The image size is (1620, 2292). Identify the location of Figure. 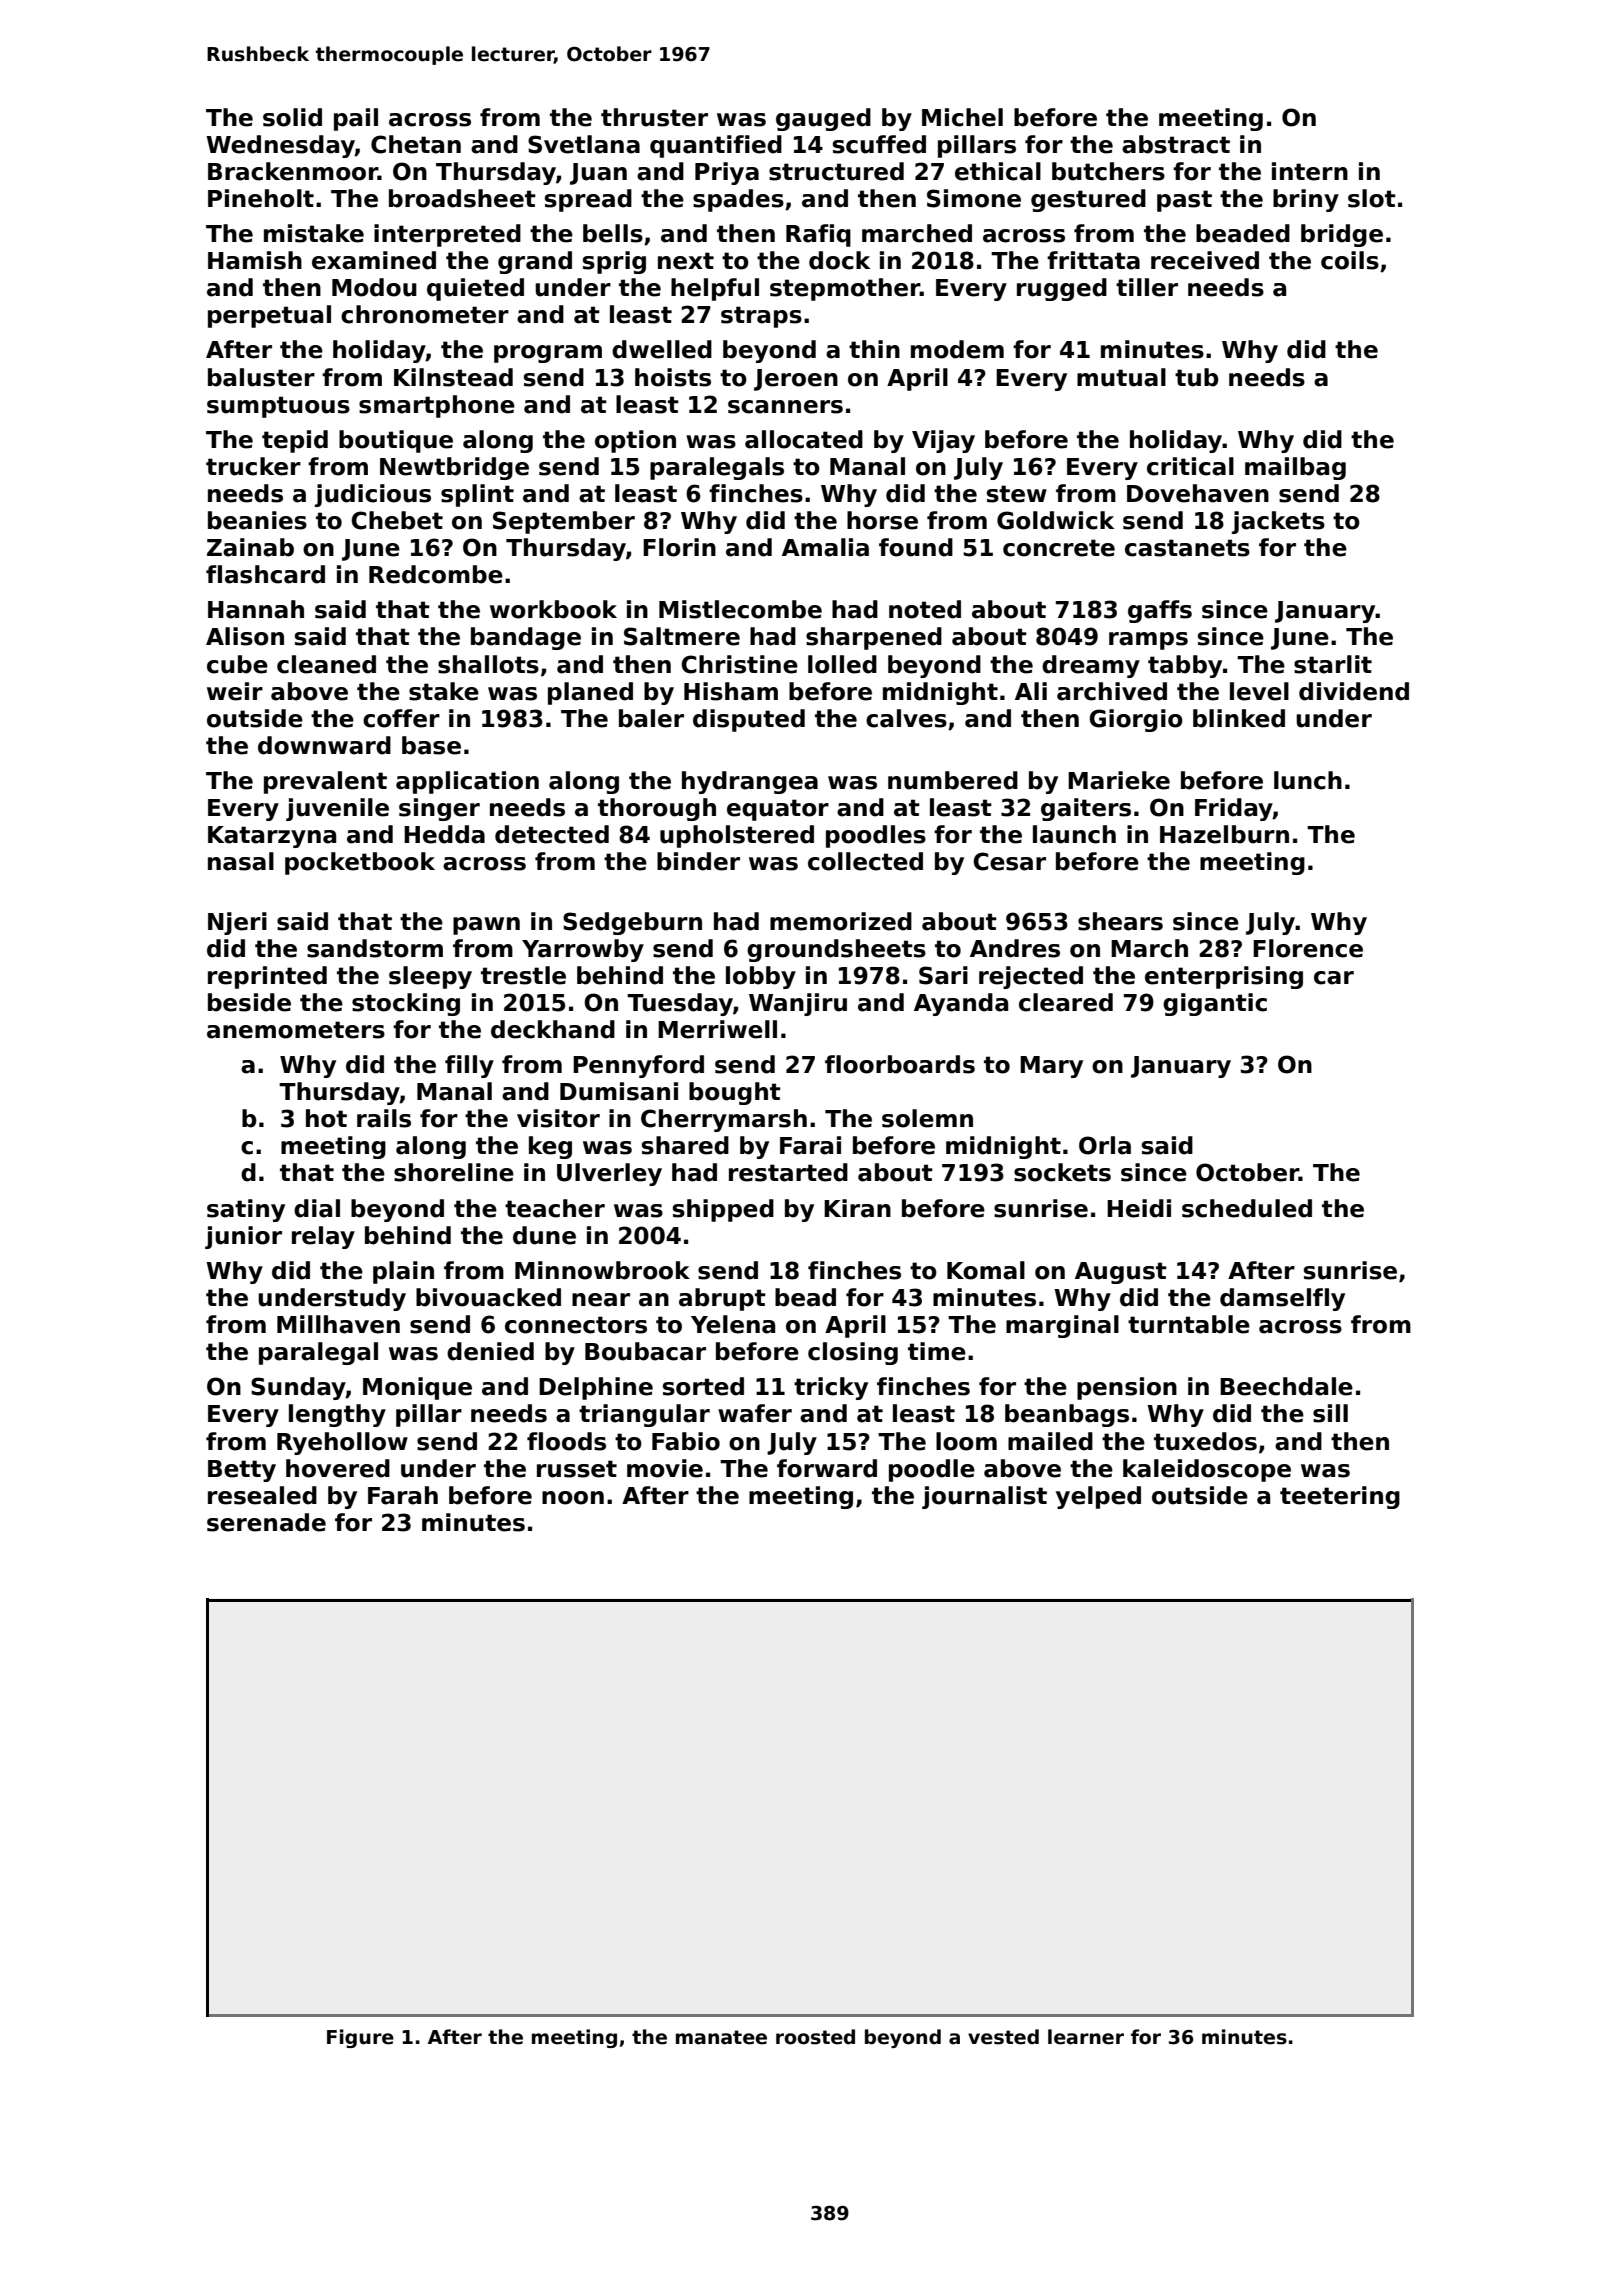
(360, 2038).
